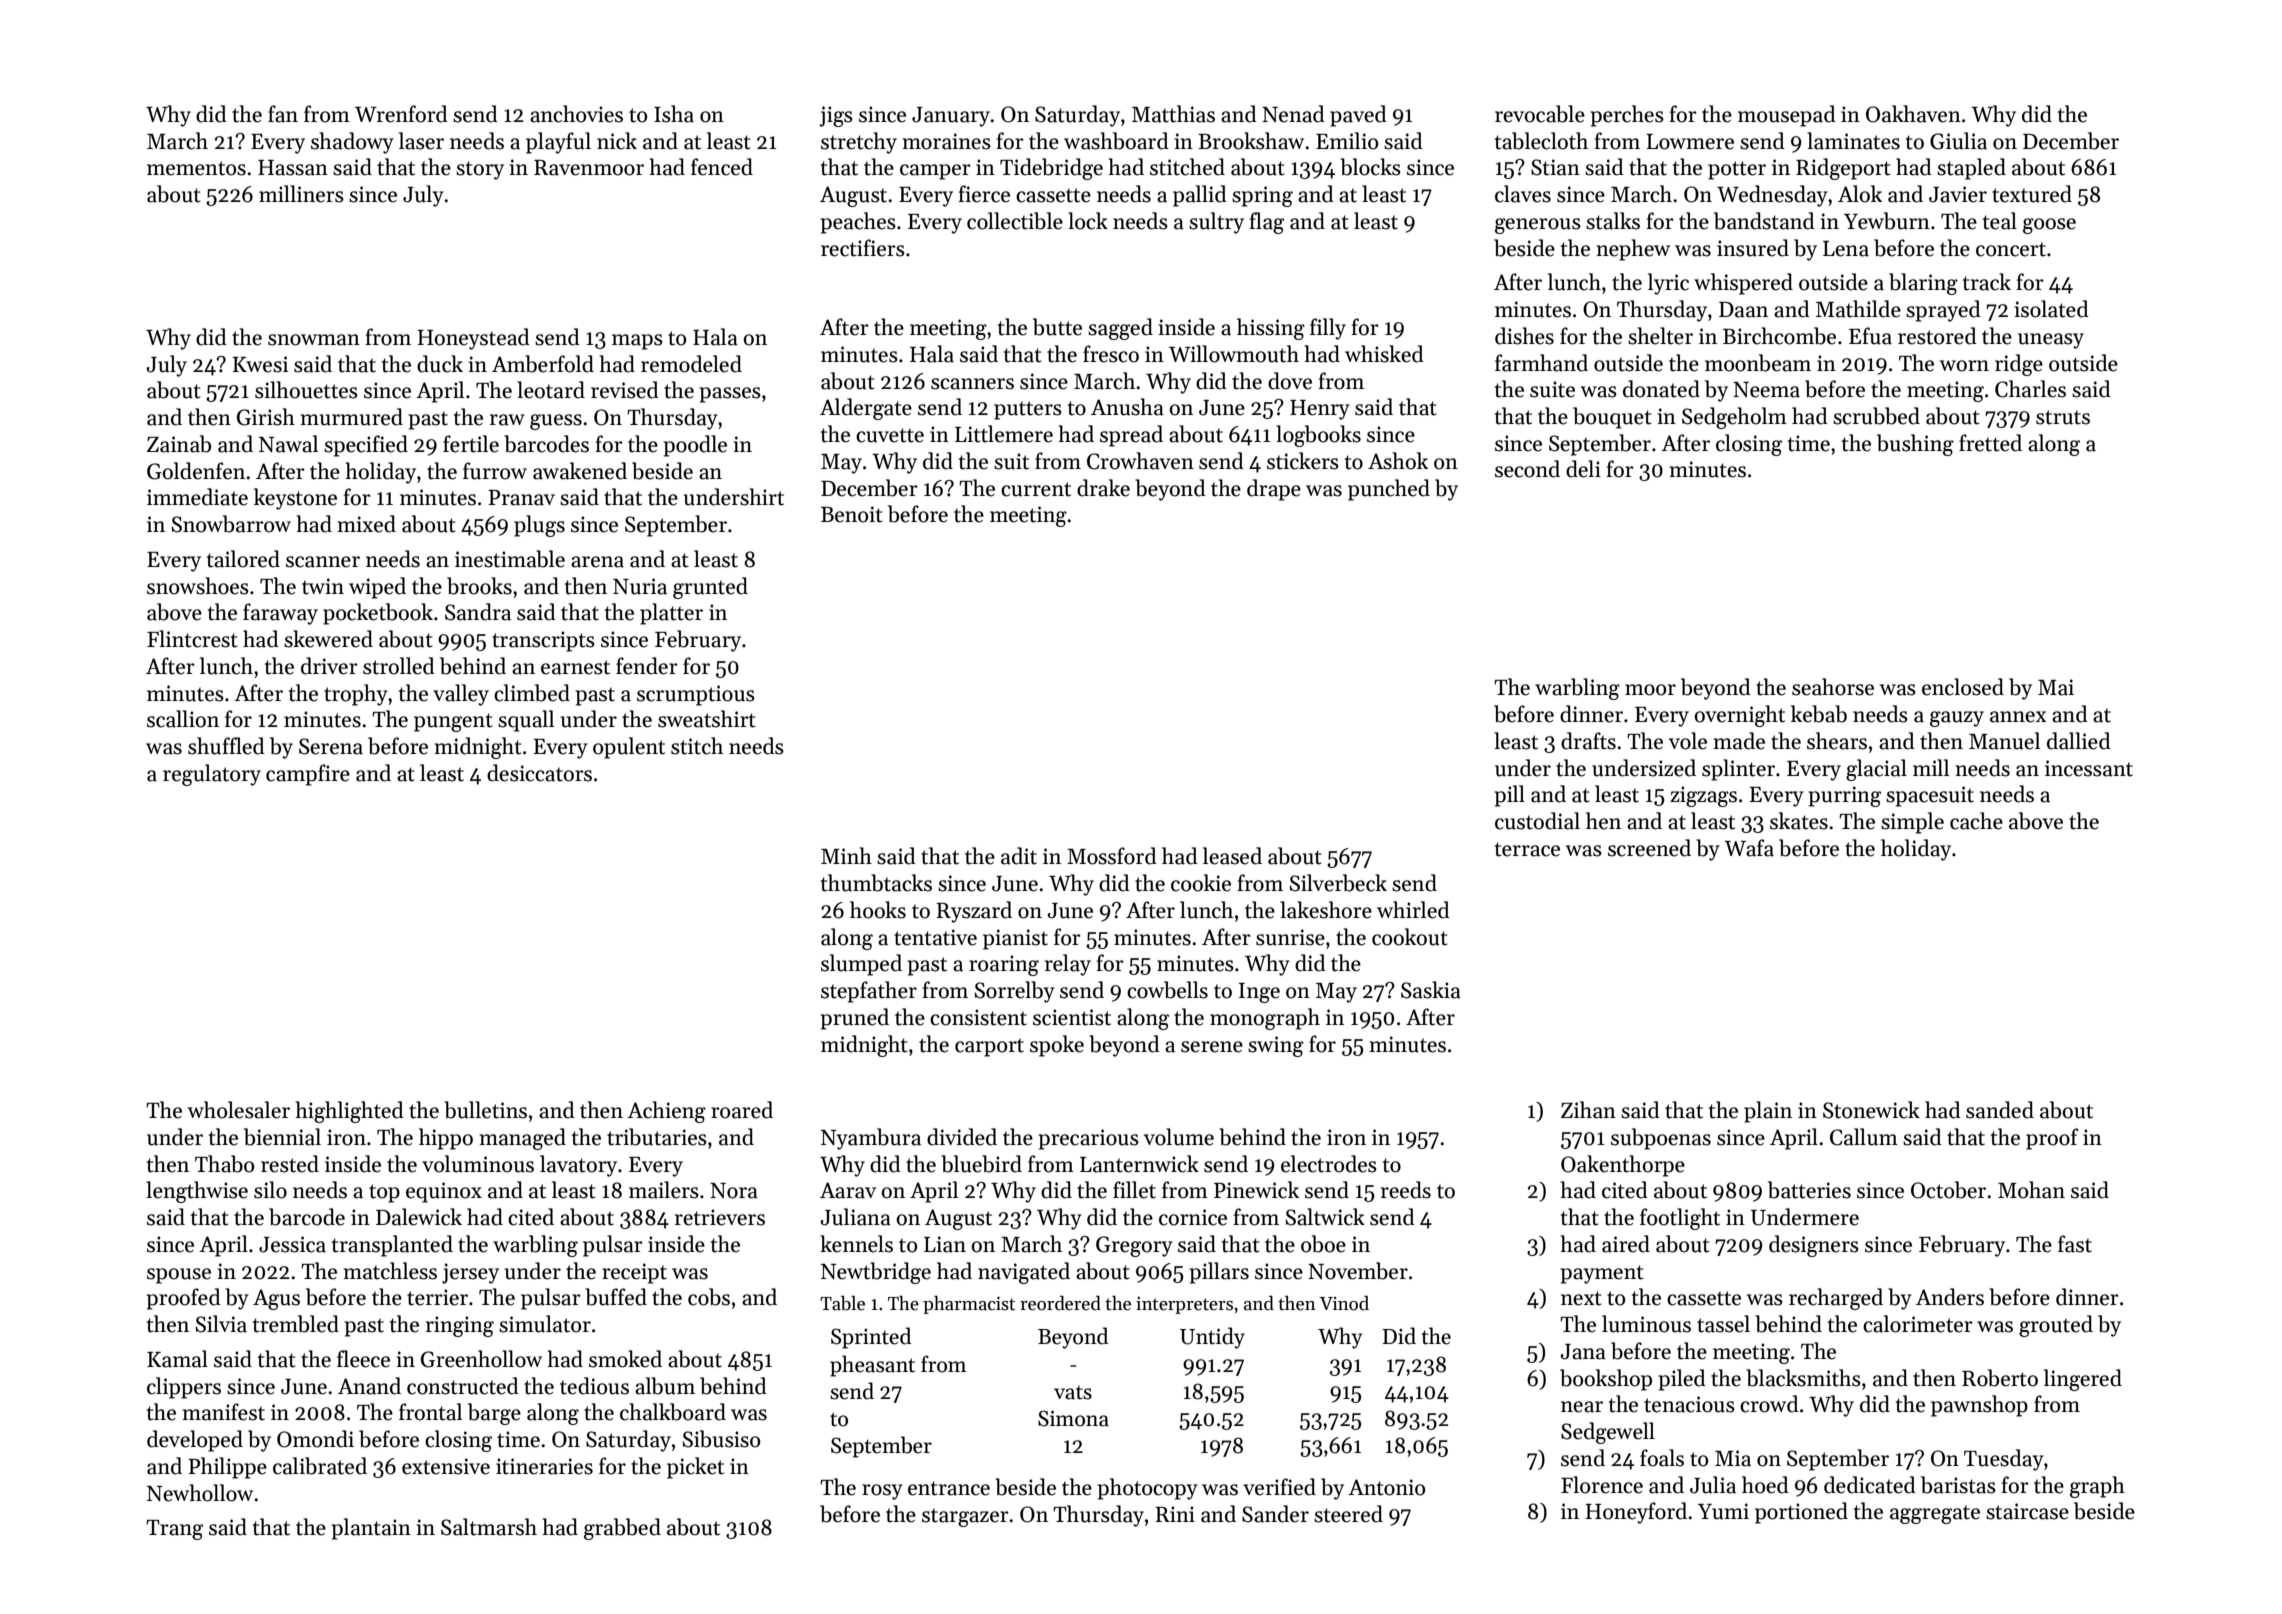 Image resolution: width=2282 pixels, height=1614 pixels. I want to click on pruned, so click(854, 1019).
